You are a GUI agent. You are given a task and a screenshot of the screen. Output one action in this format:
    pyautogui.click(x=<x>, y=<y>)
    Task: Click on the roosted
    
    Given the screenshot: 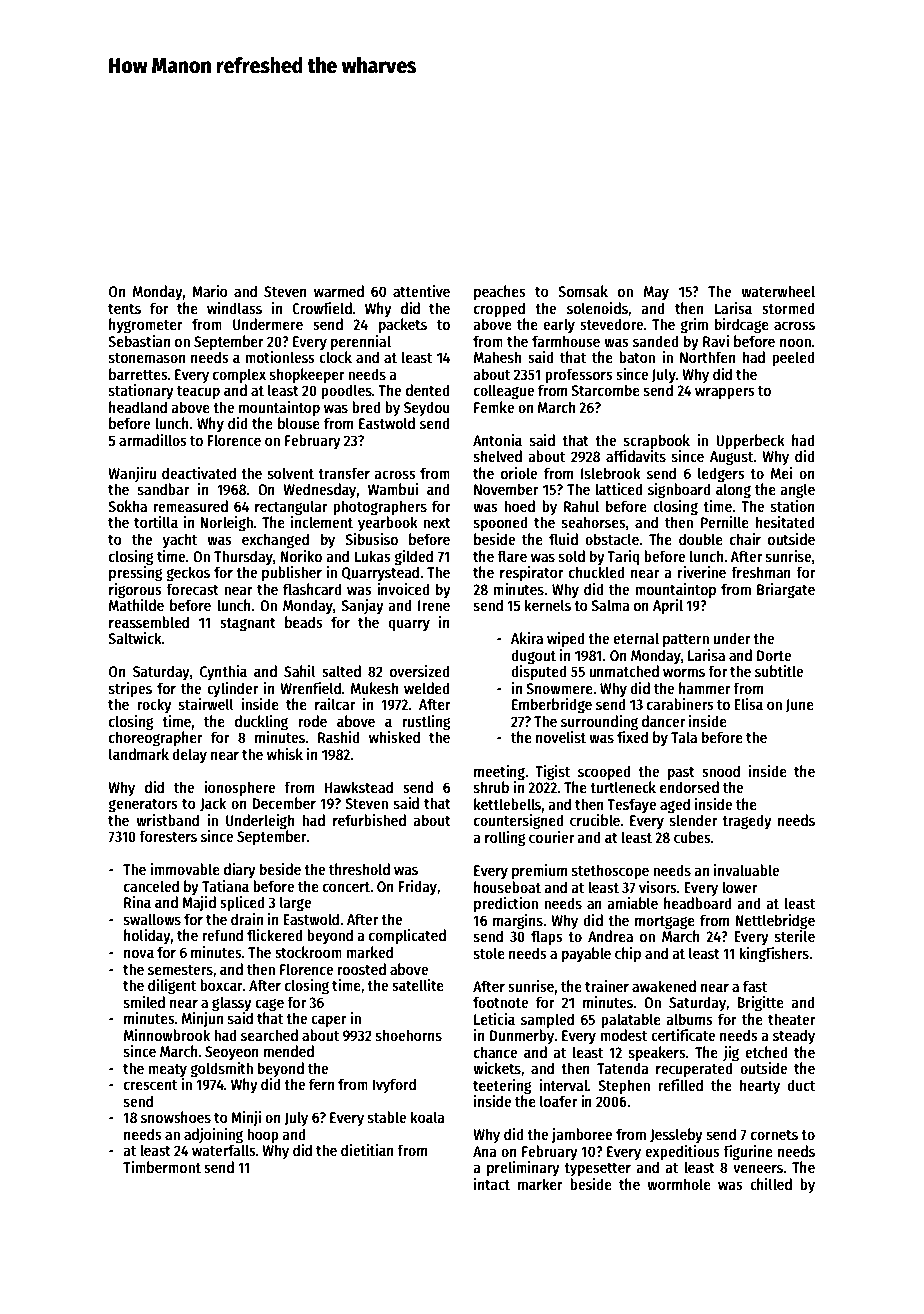 What is the action you would take?
    pyautogui.click(x=362, y=969)
